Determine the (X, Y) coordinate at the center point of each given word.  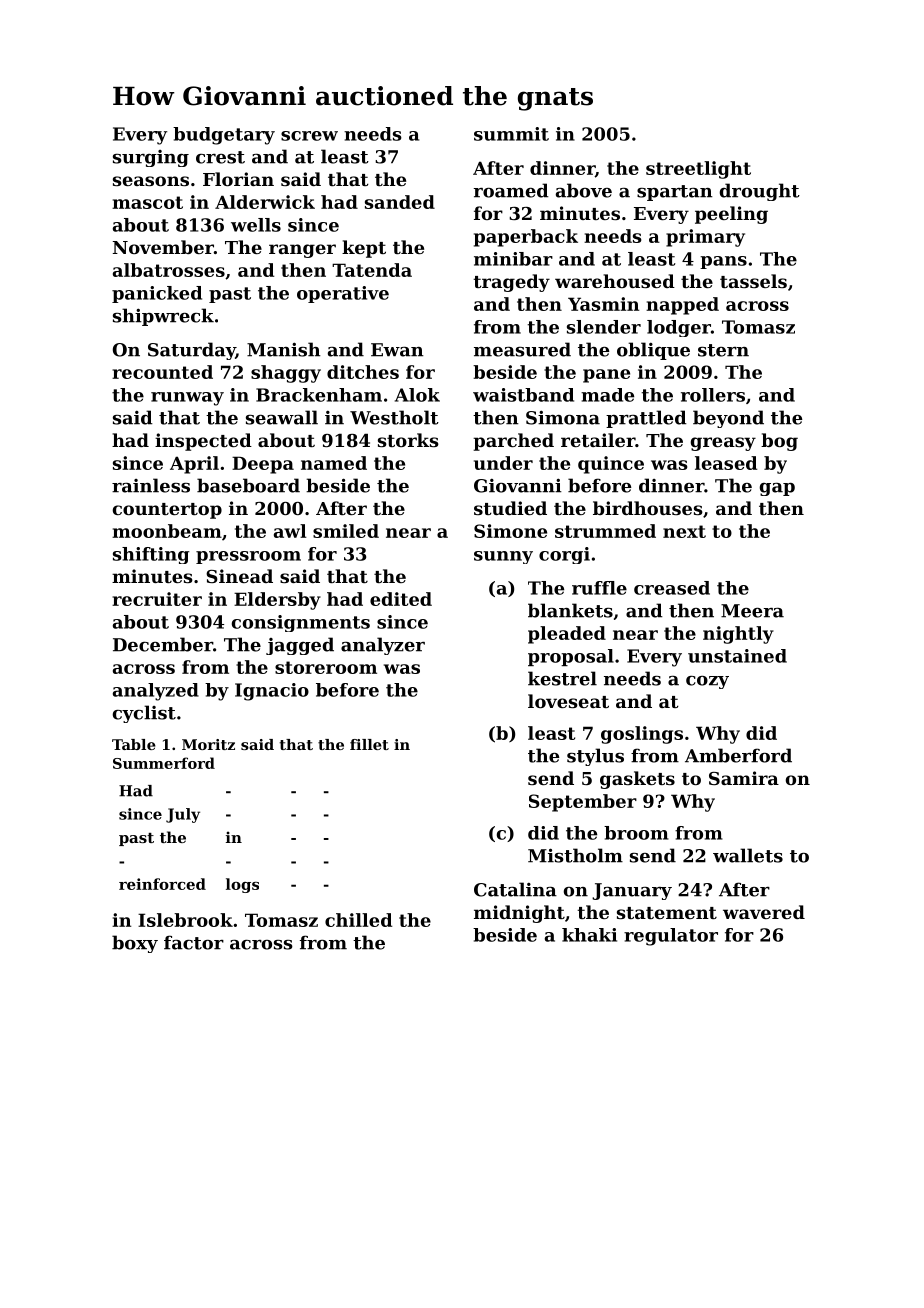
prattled (646, 419)
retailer (598, 440)
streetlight (698, 170)
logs (242, 885)
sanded (400, 202)
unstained (737, 656)
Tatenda (372, 270)
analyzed (156, 692)
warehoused (615, 281)
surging (151, 158)
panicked (157, 294)
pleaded (567, 635)
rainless (151, 485)
